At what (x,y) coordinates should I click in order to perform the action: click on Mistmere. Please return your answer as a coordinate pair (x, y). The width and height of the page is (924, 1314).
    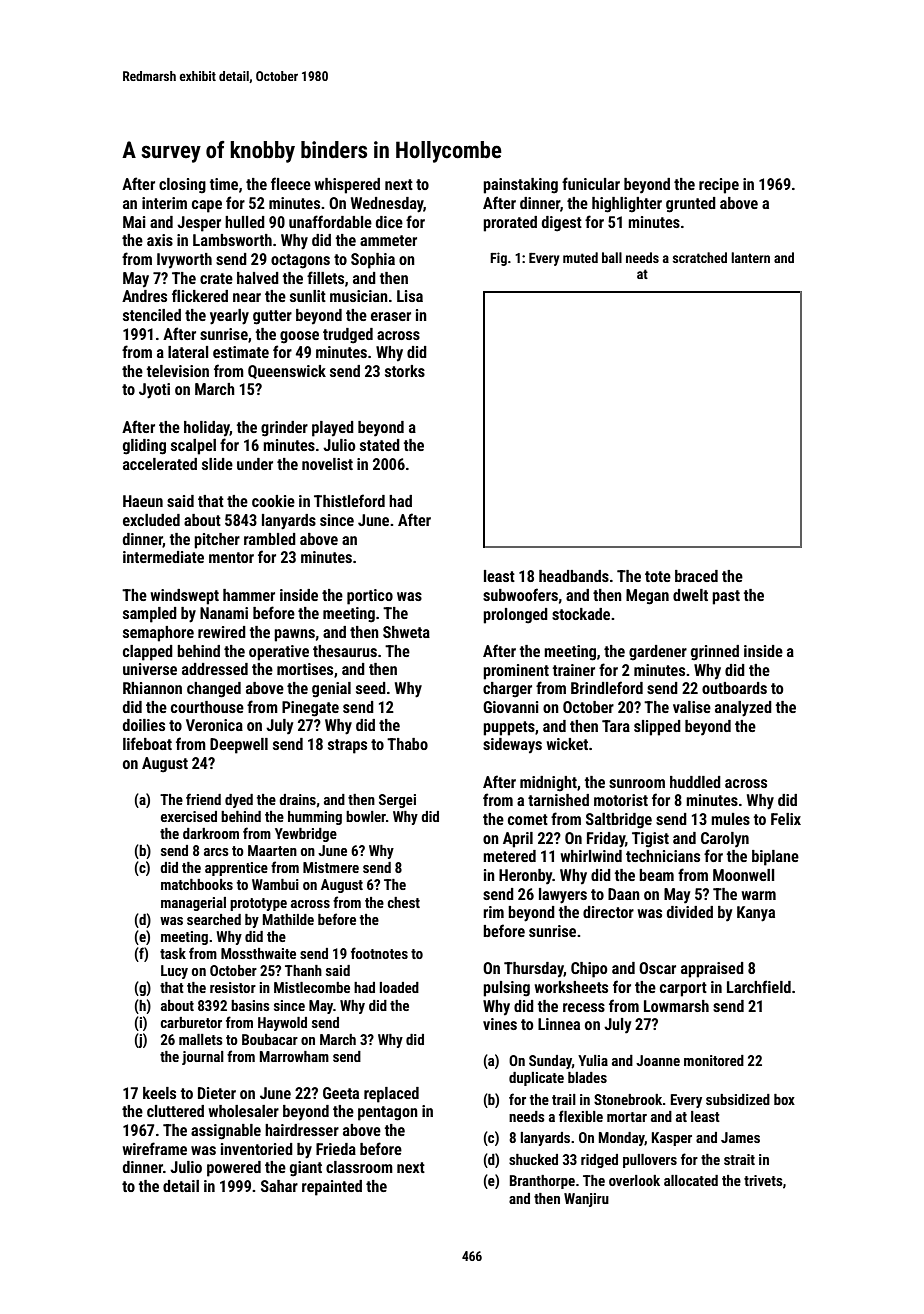
    Looking at the image, I should click on (331, 867).
